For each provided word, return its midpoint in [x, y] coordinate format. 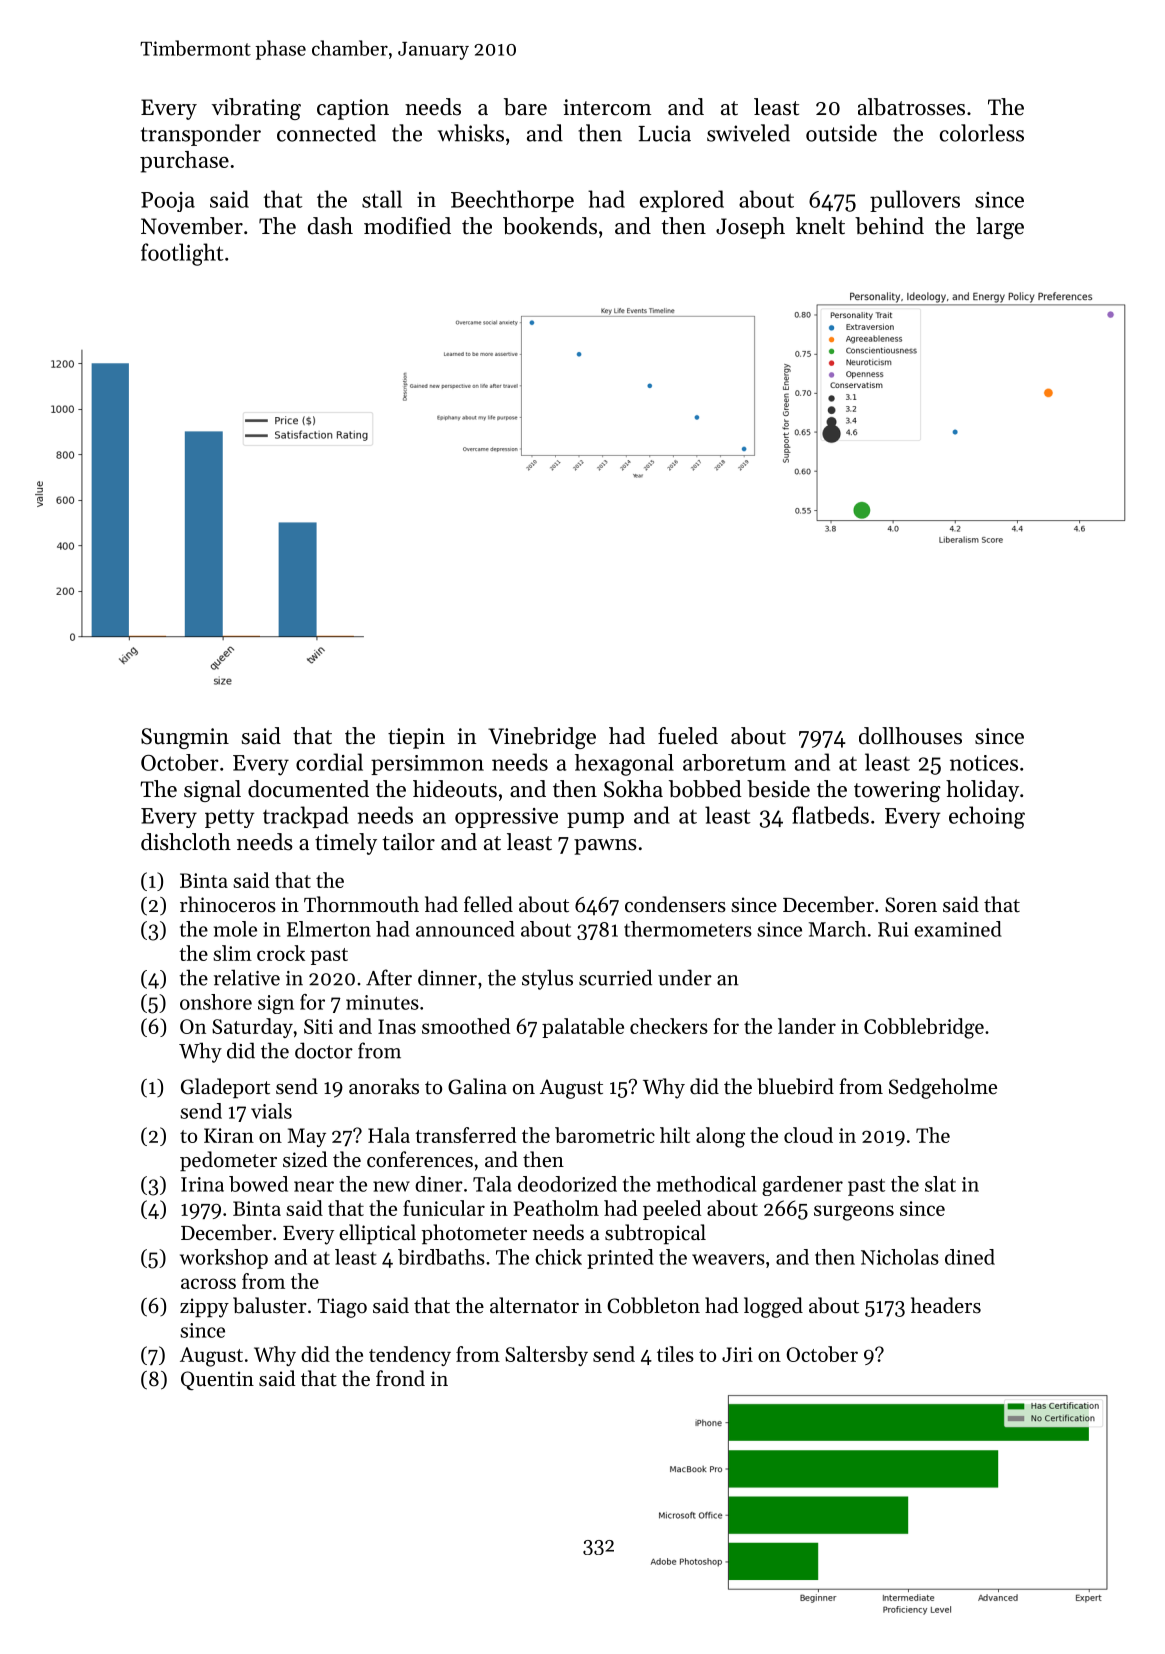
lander [807, 1026]
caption [353, 109]
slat [940, 1184]
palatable [583, 1028]
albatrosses [911, 107]
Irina [202, 1184]
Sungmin [185, 738]
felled [488, 904]
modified [407, 226]
